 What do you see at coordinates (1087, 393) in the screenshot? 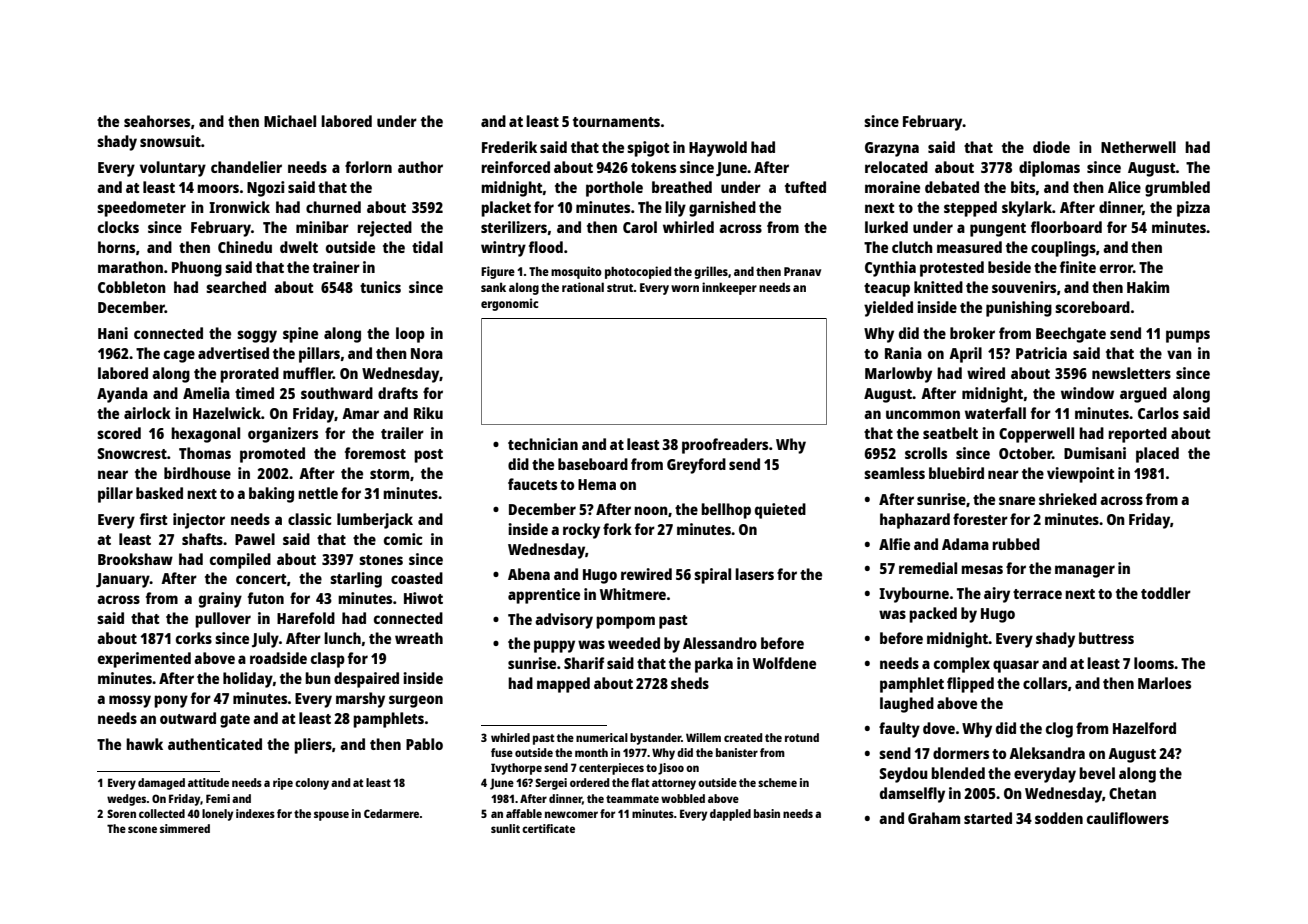
I see `window` at bounding box center [1087, 393].
